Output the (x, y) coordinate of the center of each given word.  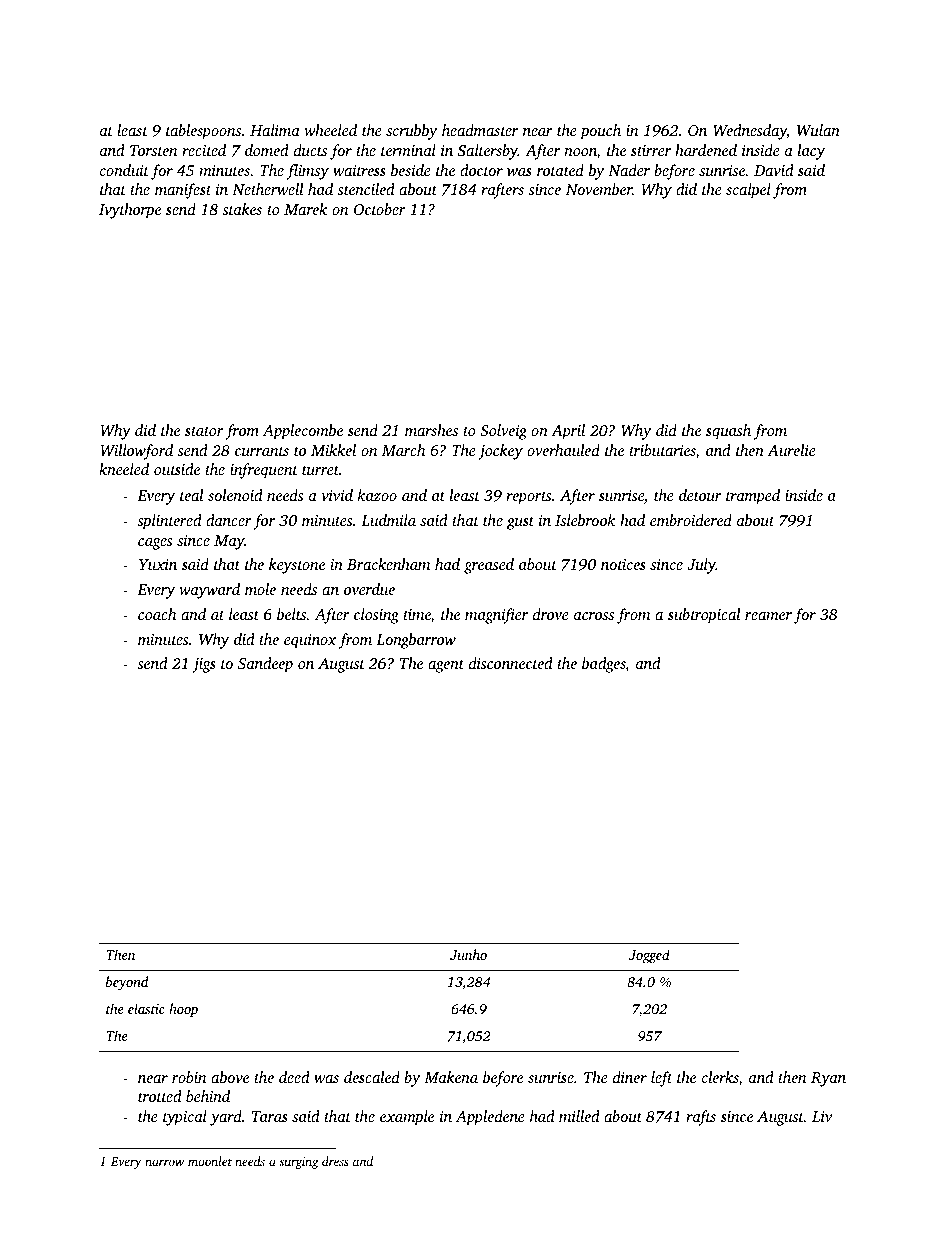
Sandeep (265, 665)
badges (604, 665)
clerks (720, 1078)
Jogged (649, 956)
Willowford (136, 452)
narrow (164, 1162)
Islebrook (585, 520)
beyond (127, 983)
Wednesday (750, 132)
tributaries (662, 451)
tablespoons (203, 132)
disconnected (511, 663)
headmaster (480, 130)
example (407, 1118)
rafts (701, 1118)
